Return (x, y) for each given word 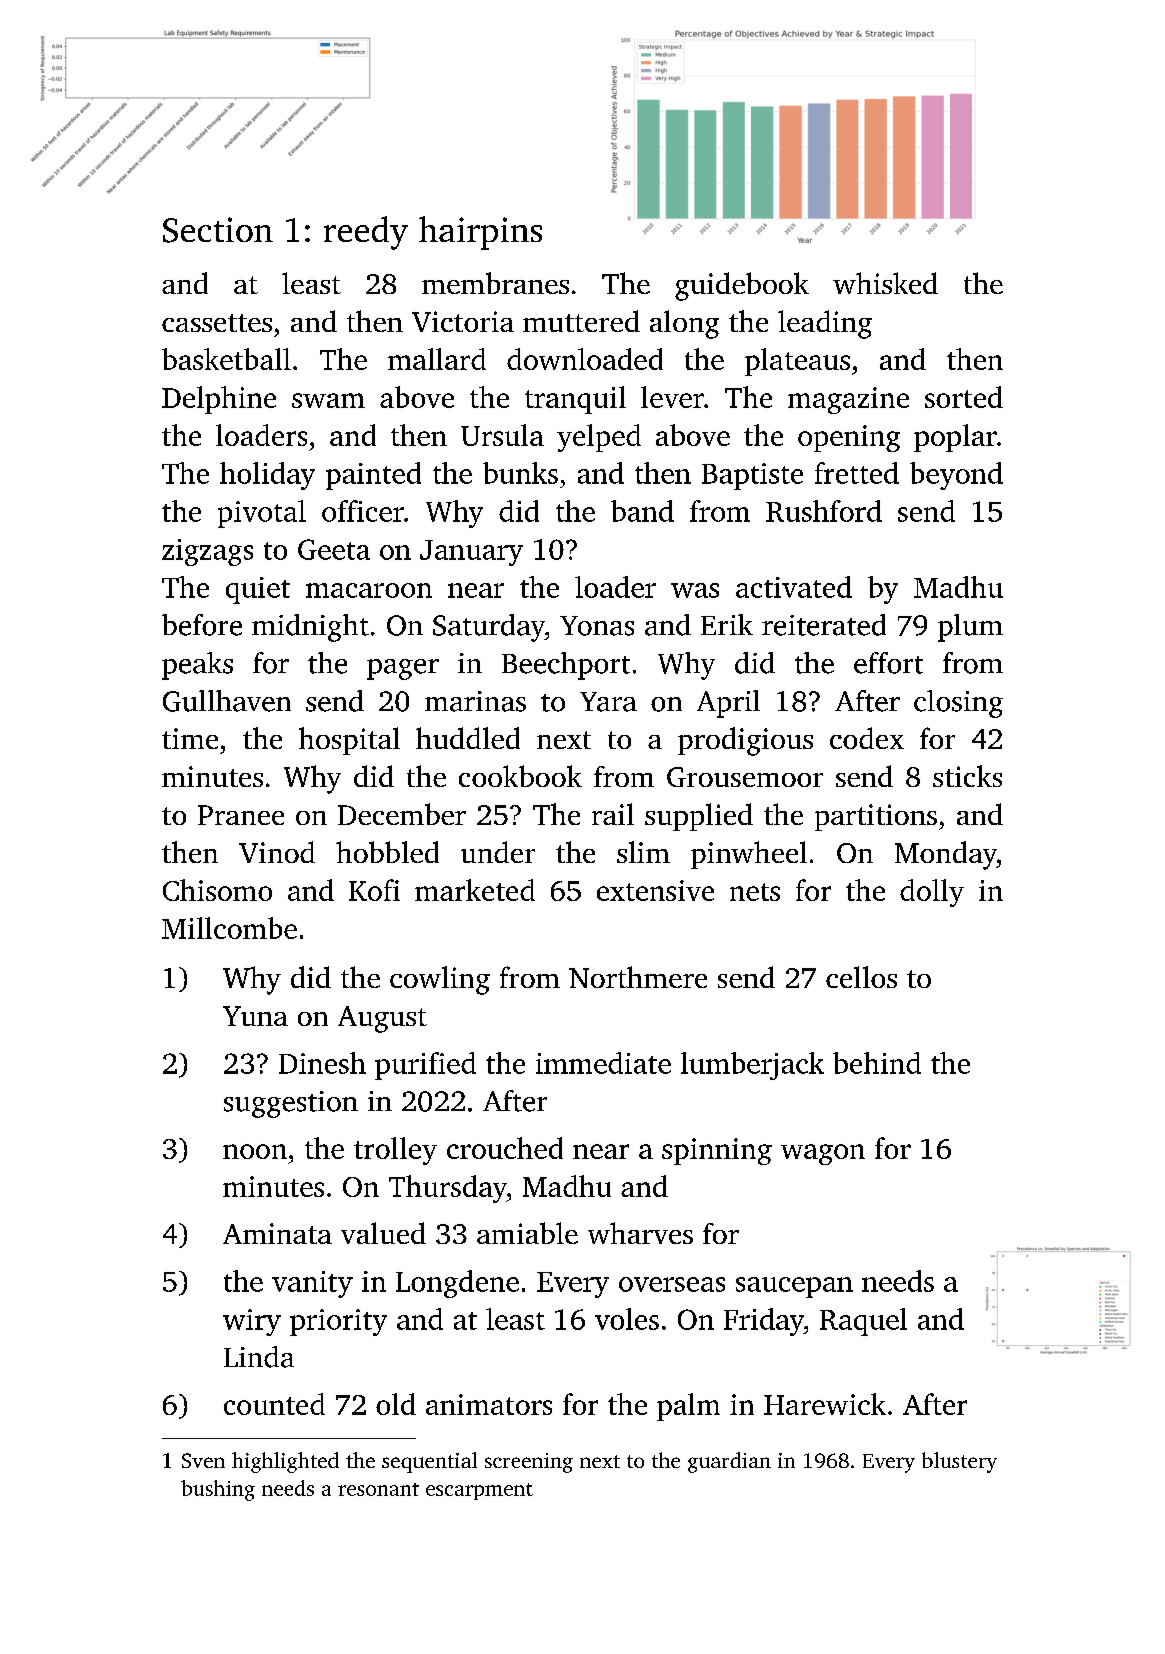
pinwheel (749, 855)
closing (958, 704)
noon (255, 1151)
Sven (203, 1460)
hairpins (480, 233)
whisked (885, 283)
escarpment (479, 1491)
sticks (967, 776)
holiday (267, 476)
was (695, 590)
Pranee (241, 815)
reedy (366, 233)
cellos (861, 977)
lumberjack (752, 1066)
